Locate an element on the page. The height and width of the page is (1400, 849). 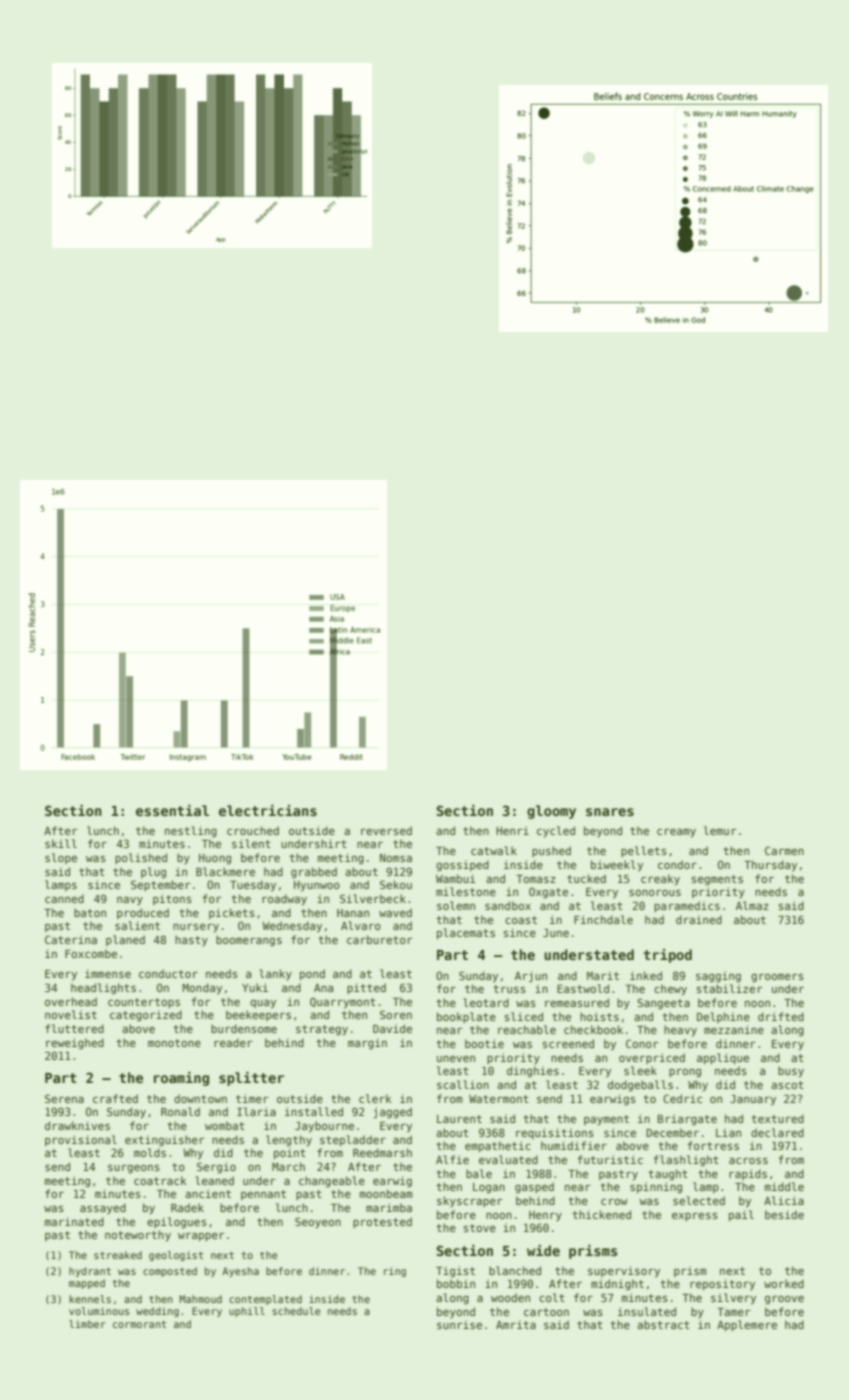
textured is located at coordinates (777, 1118).
